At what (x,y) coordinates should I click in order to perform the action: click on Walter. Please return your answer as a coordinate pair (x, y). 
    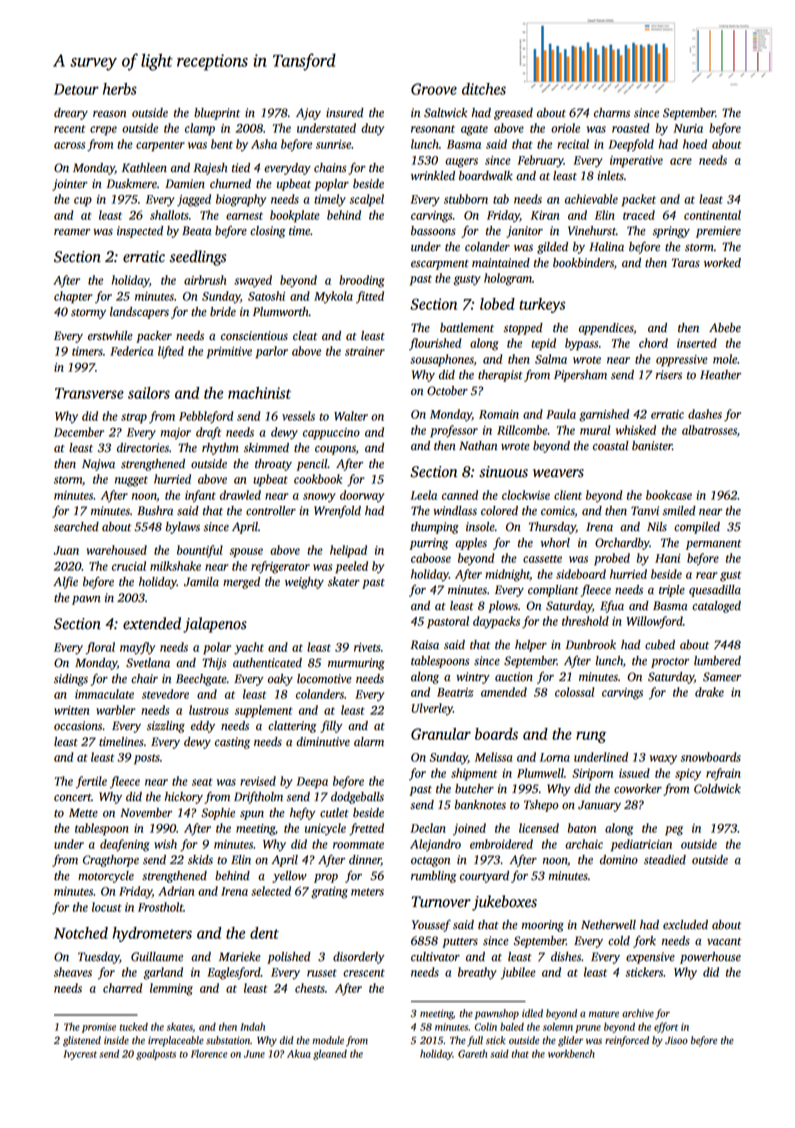
    Looking at the image, I should click on (351, 416).
